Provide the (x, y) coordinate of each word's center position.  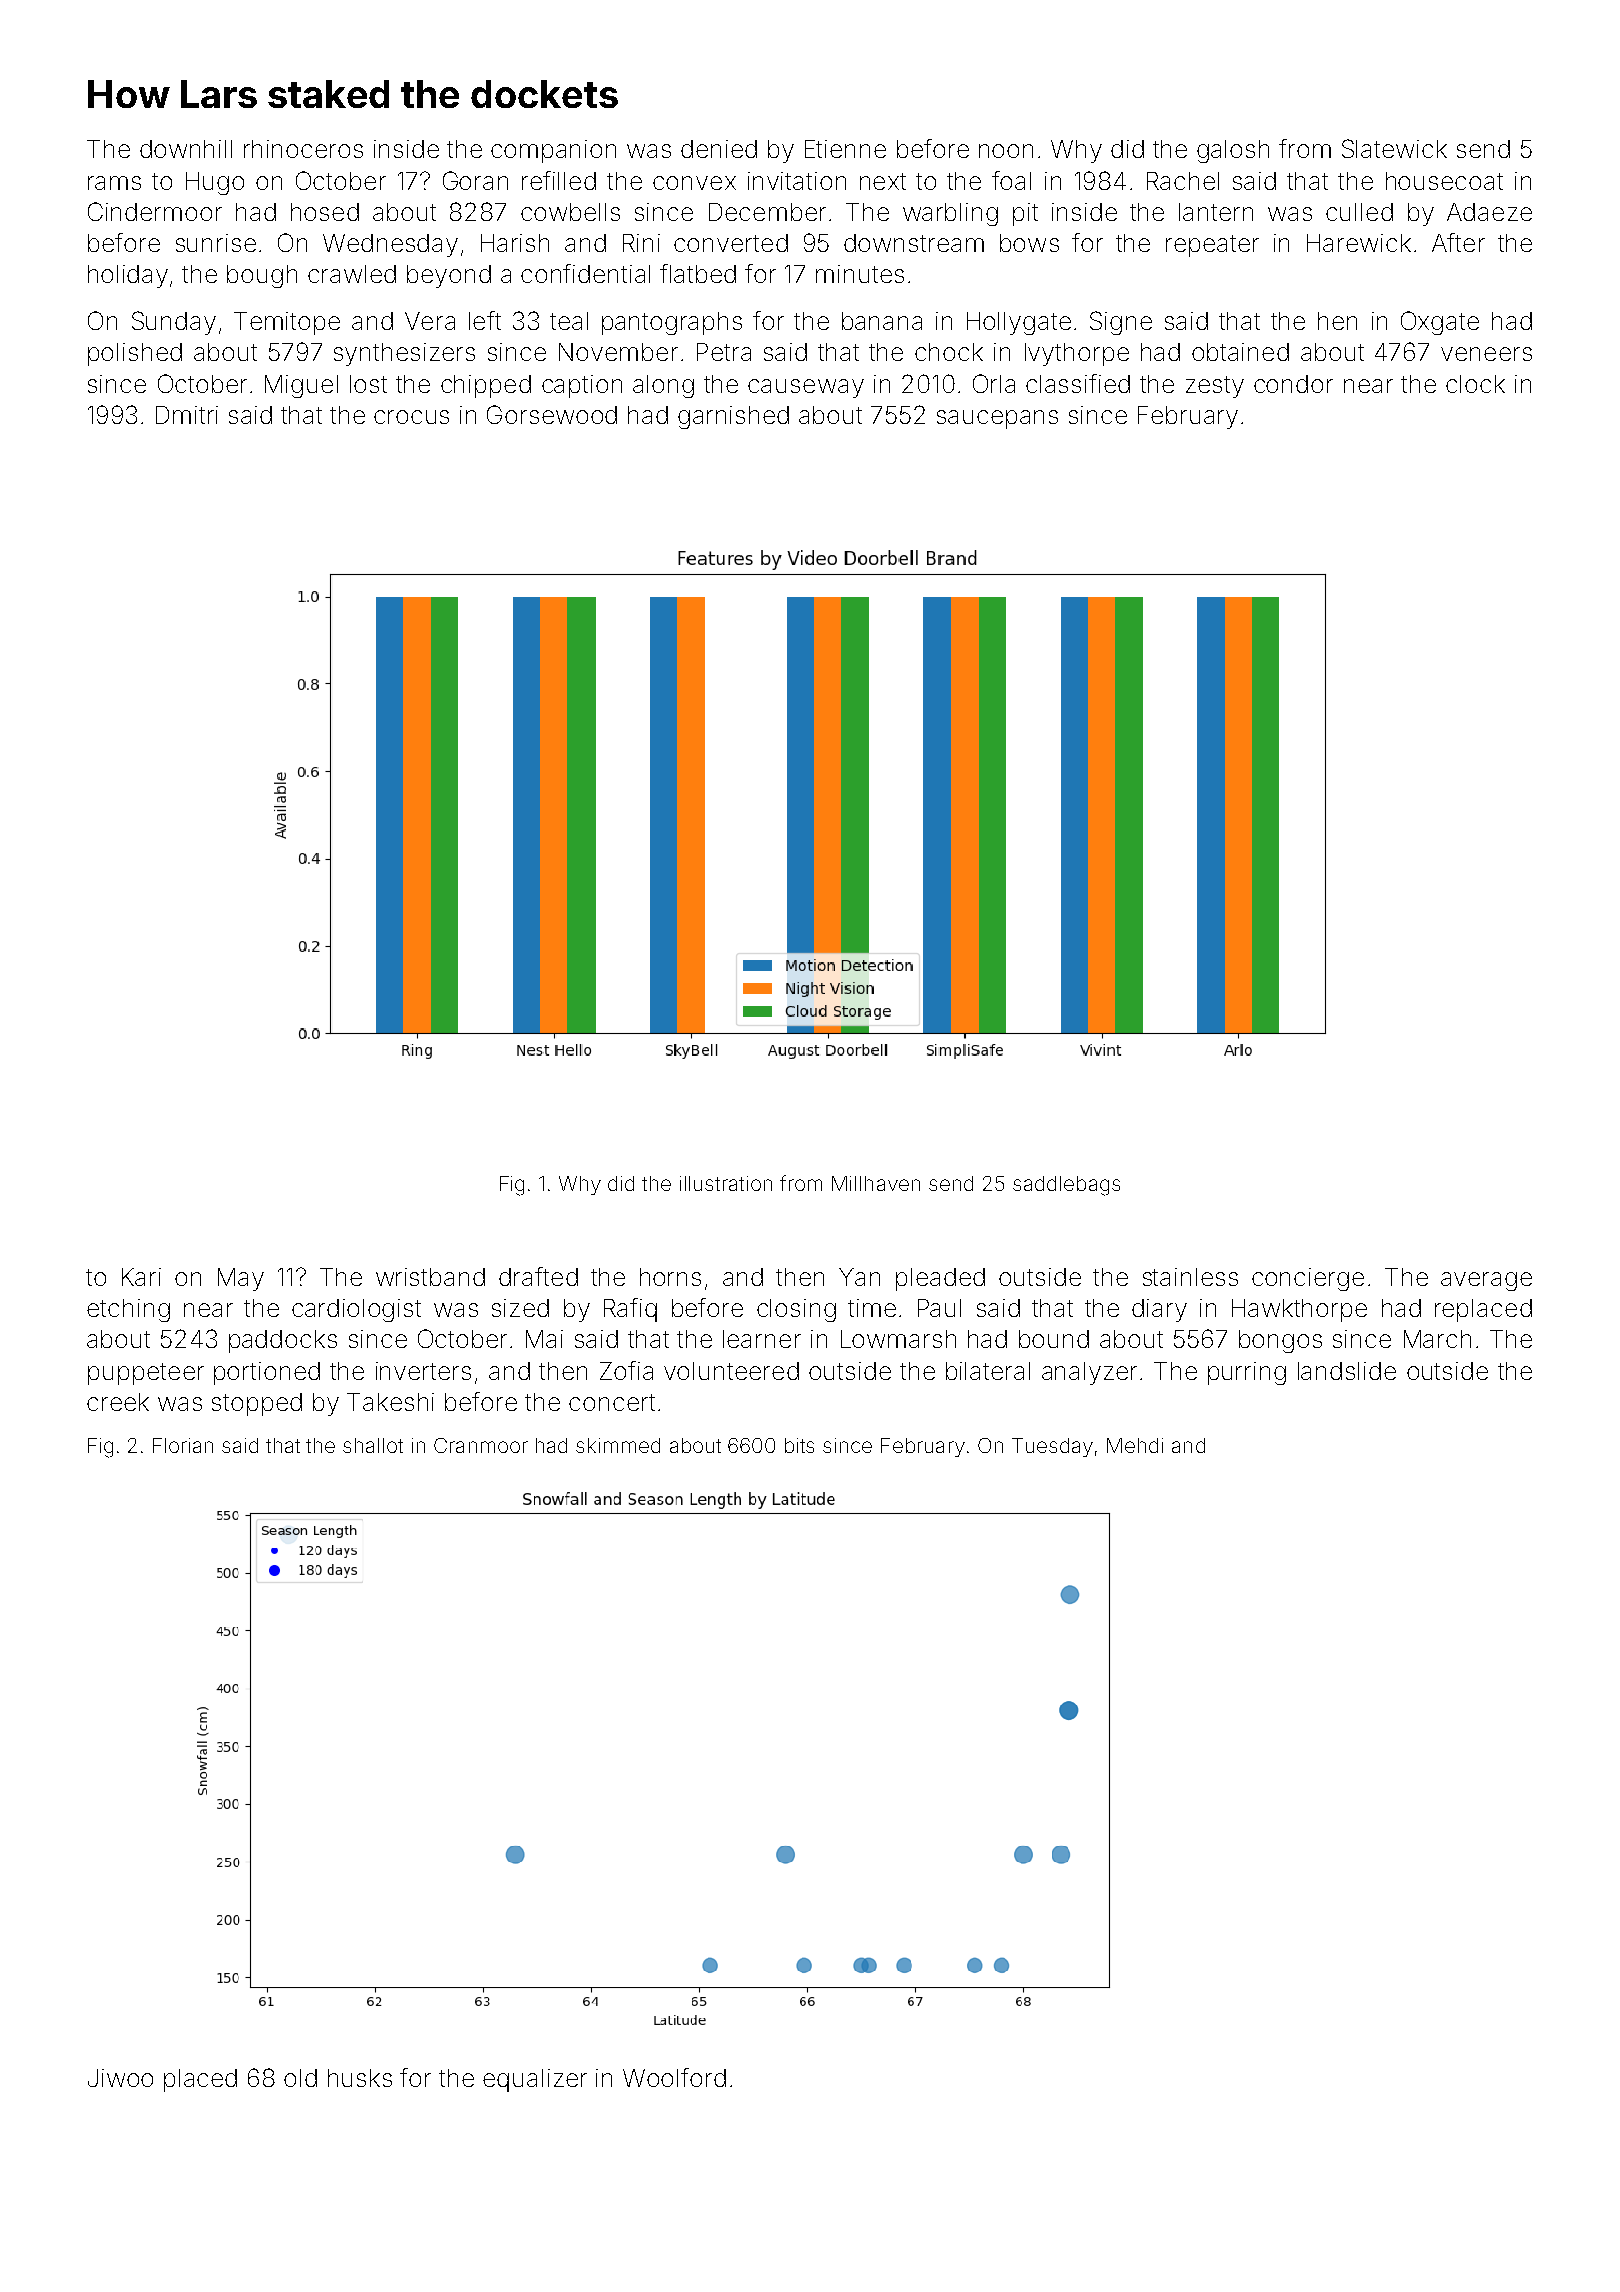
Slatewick (1394, 148)
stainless (1190, 1277)
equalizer (535, 2080)
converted (731, 243)
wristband (430, 1277)
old (300, 2078)
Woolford (674, 2077)
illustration (726, 1183)
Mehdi (1135, 1445)
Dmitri (187, 415)
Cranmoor (481, 1445)
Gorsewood (552, 414)
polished (135, 354)
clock (1475, 384)
